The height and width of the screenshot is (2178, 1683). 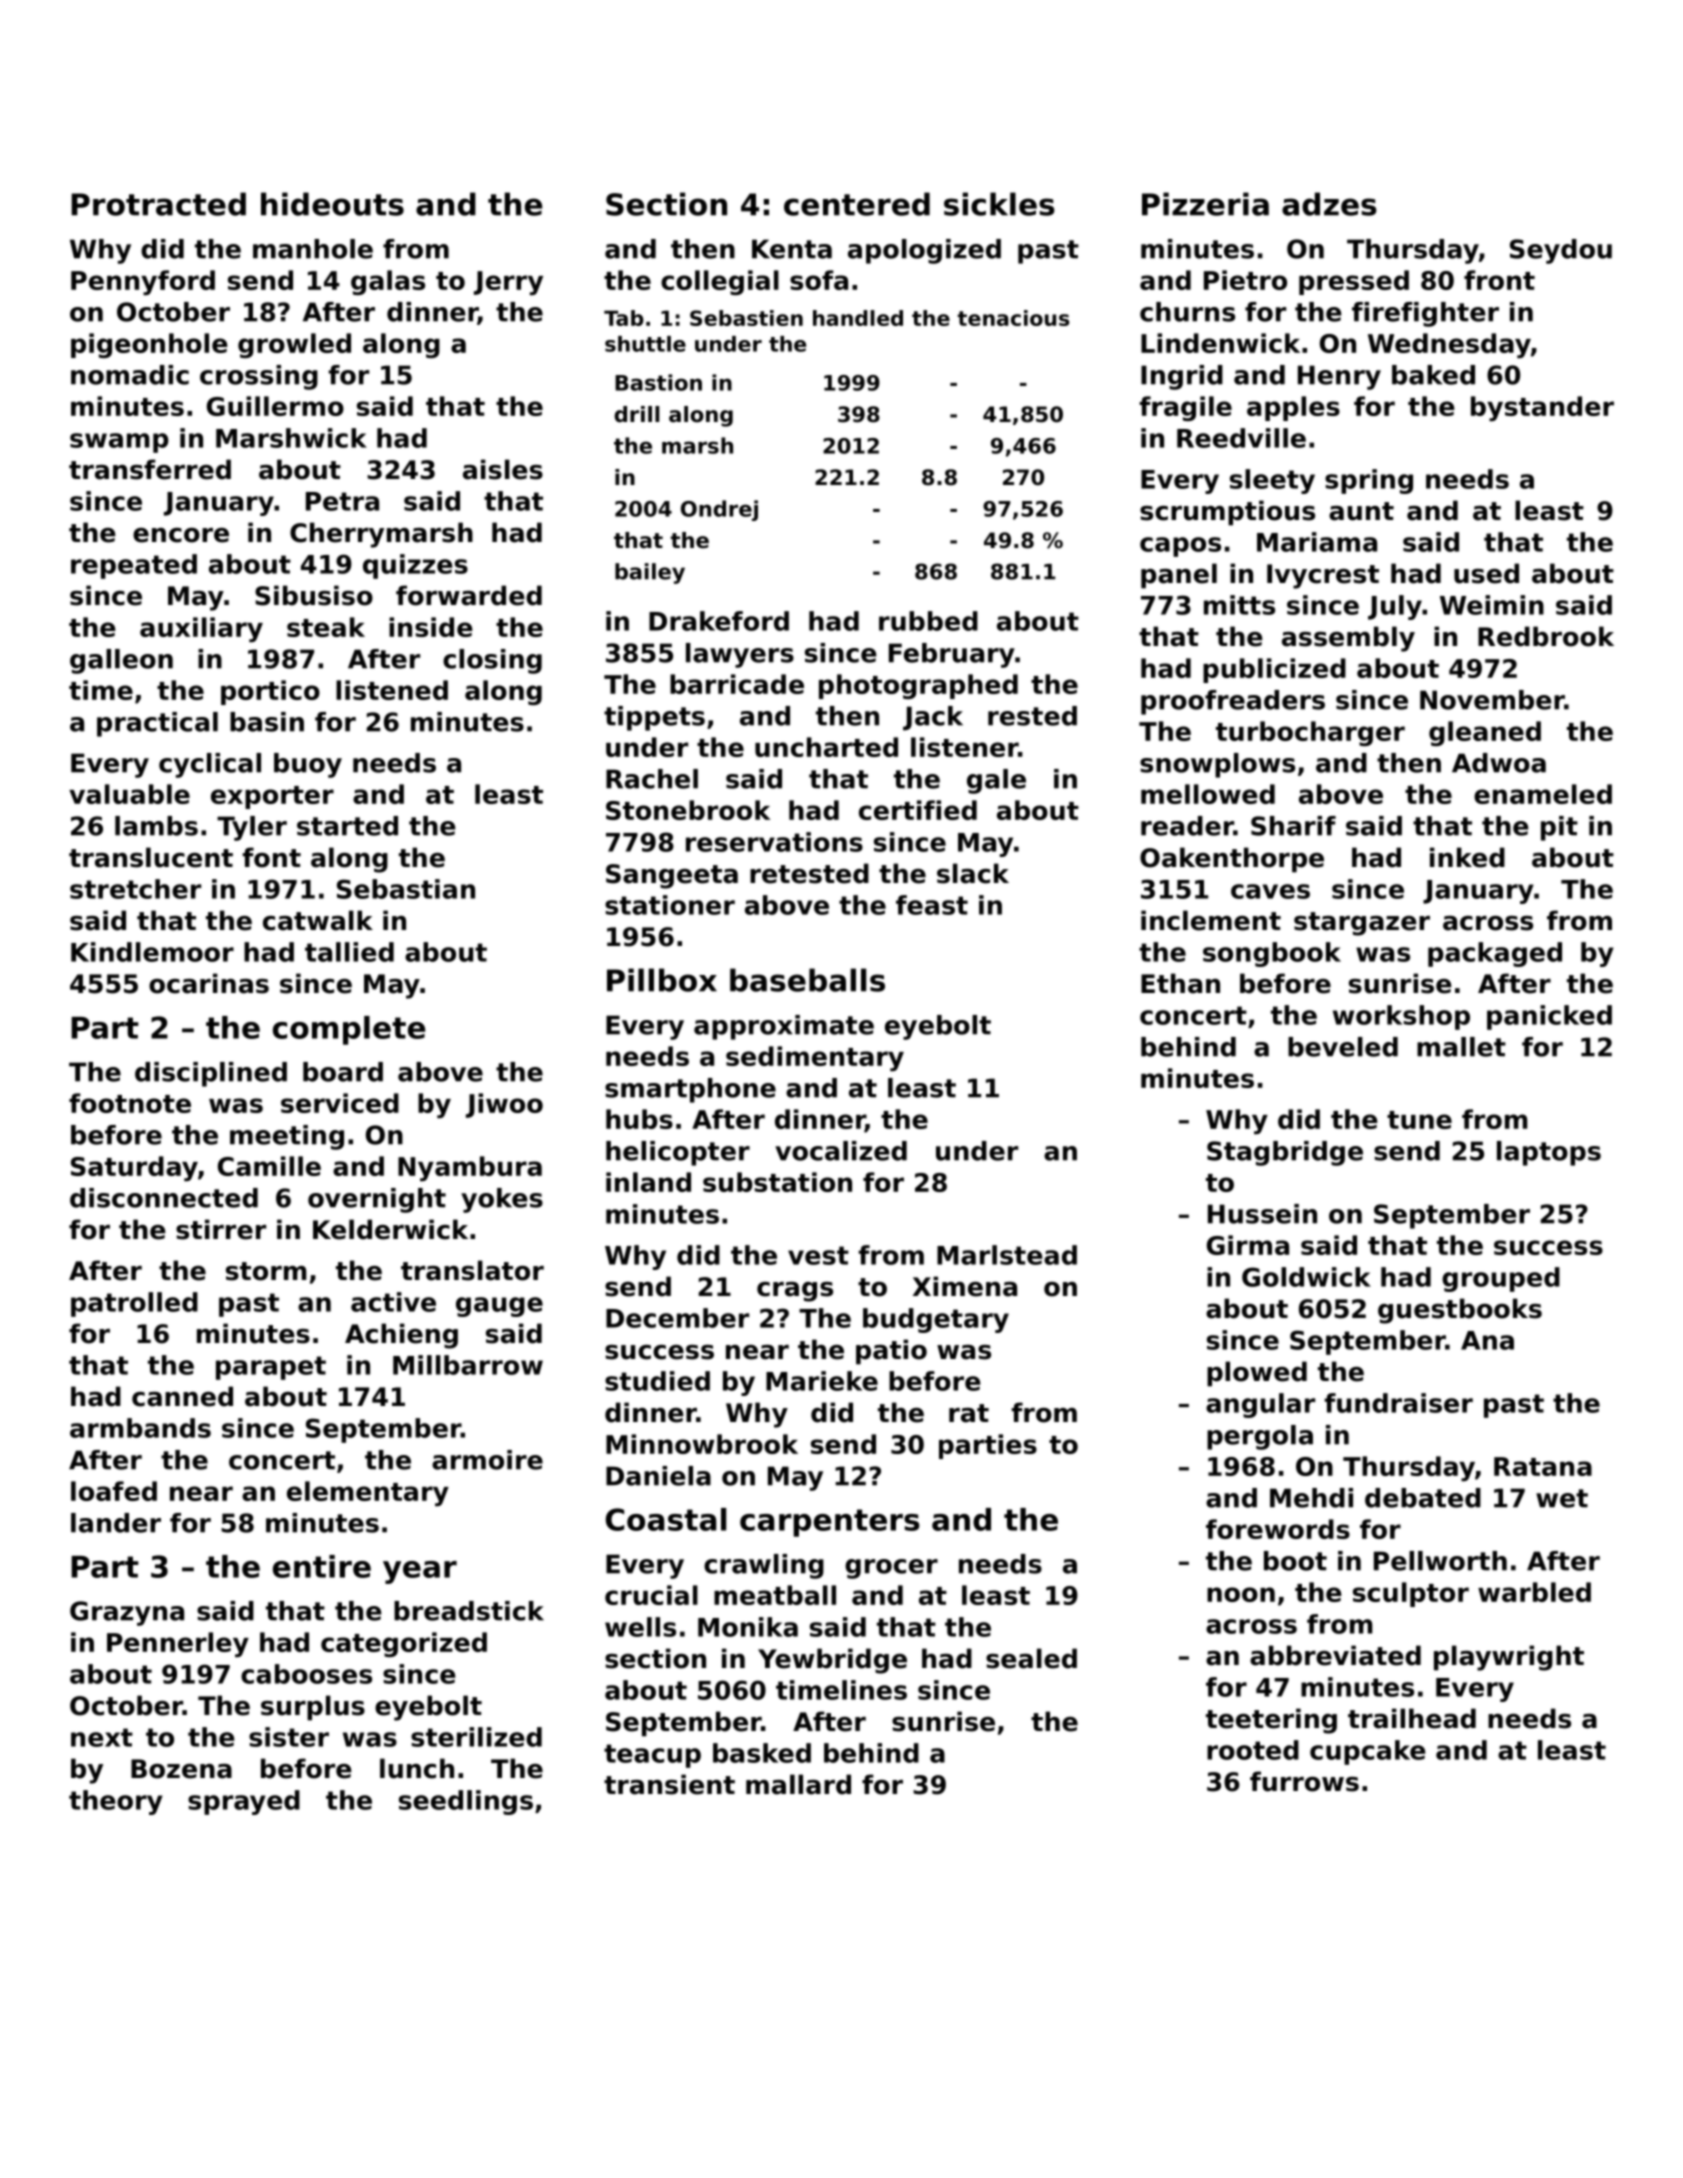 I want to click on songbook, so click(x=1272, y=954).
